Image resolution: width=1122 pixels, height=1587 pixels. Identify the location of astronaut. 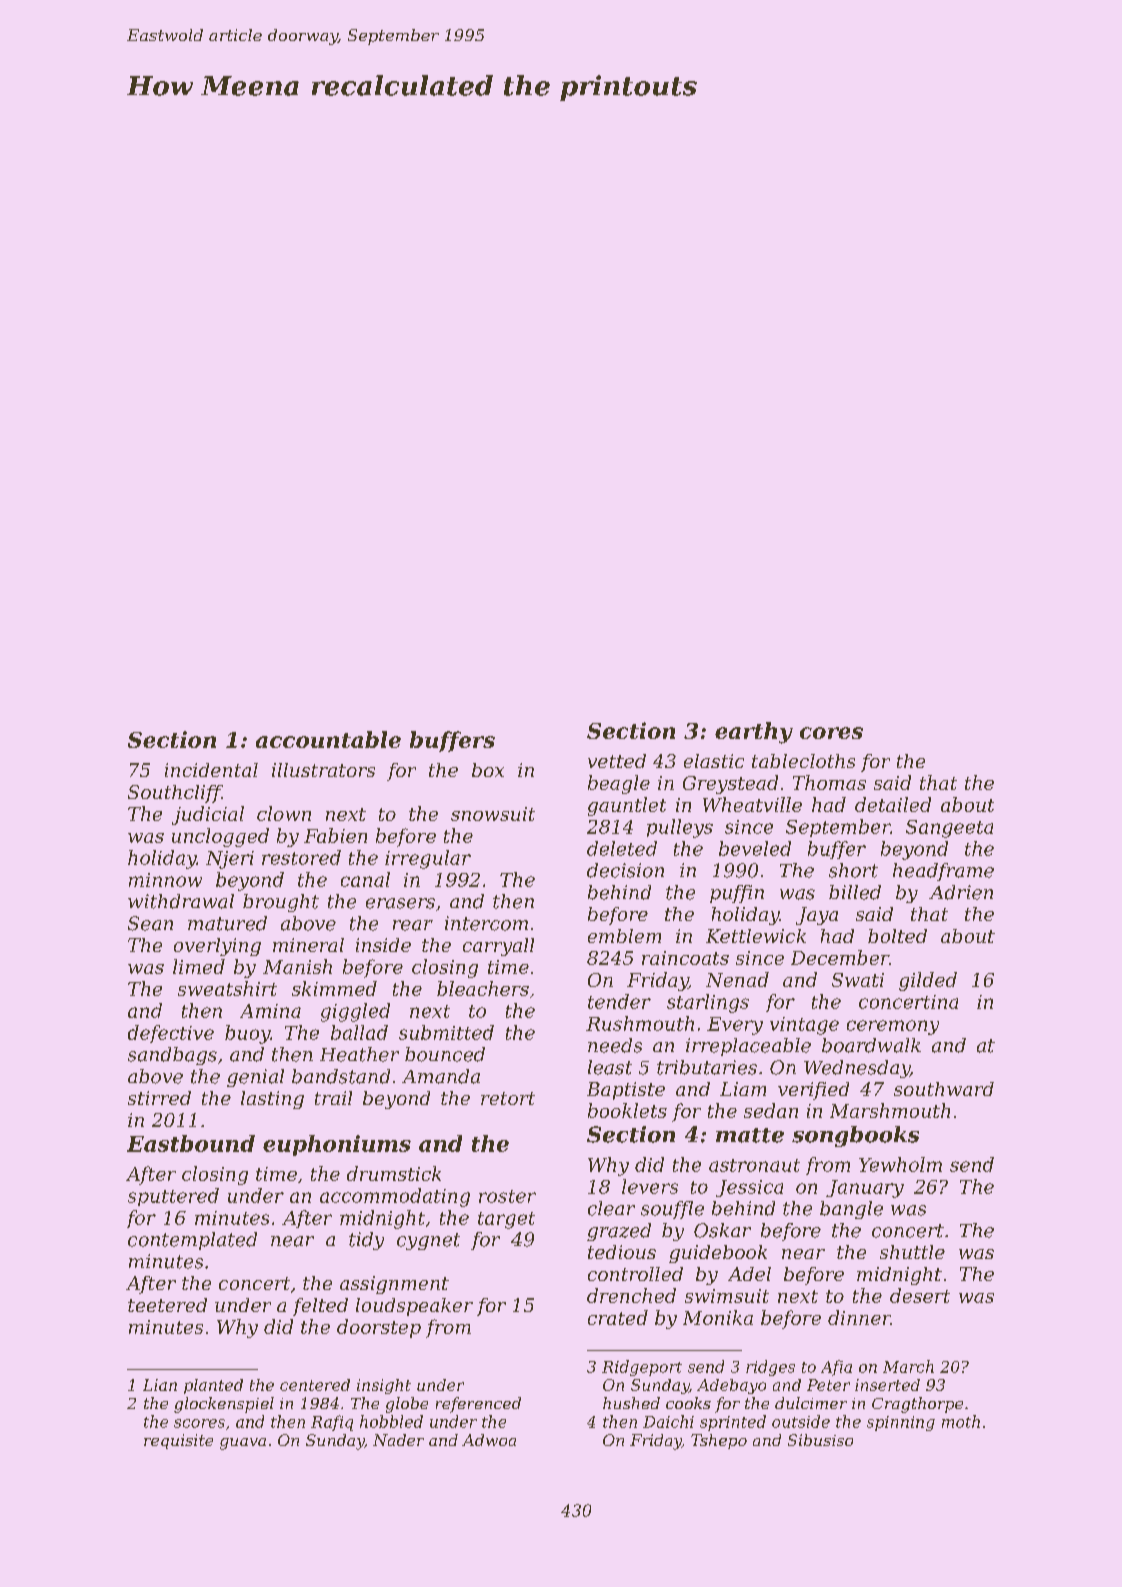
(754, 1165).
